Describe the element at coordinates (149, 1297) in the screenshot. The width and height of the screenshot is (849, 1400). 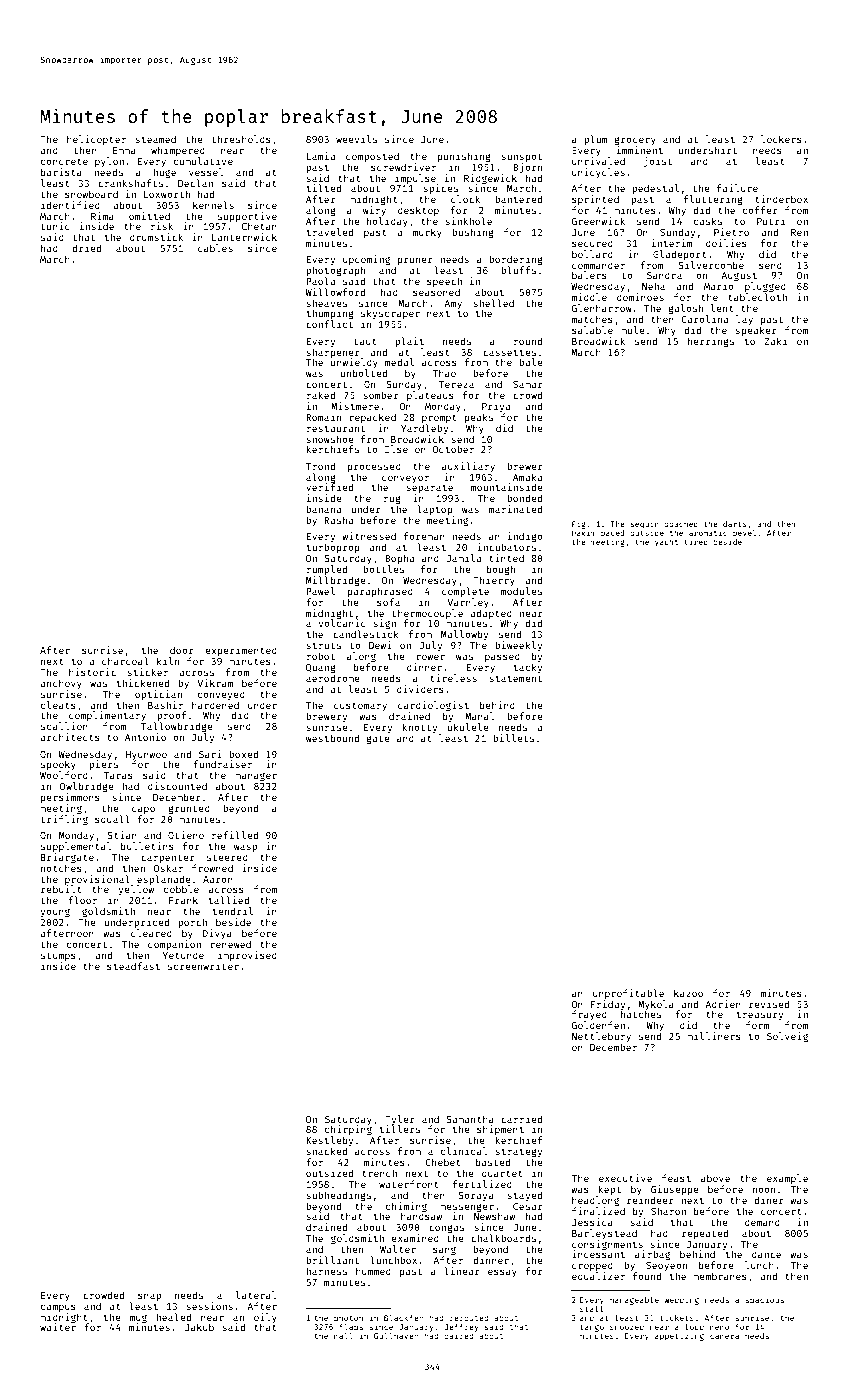
I see `snap` at that location.
